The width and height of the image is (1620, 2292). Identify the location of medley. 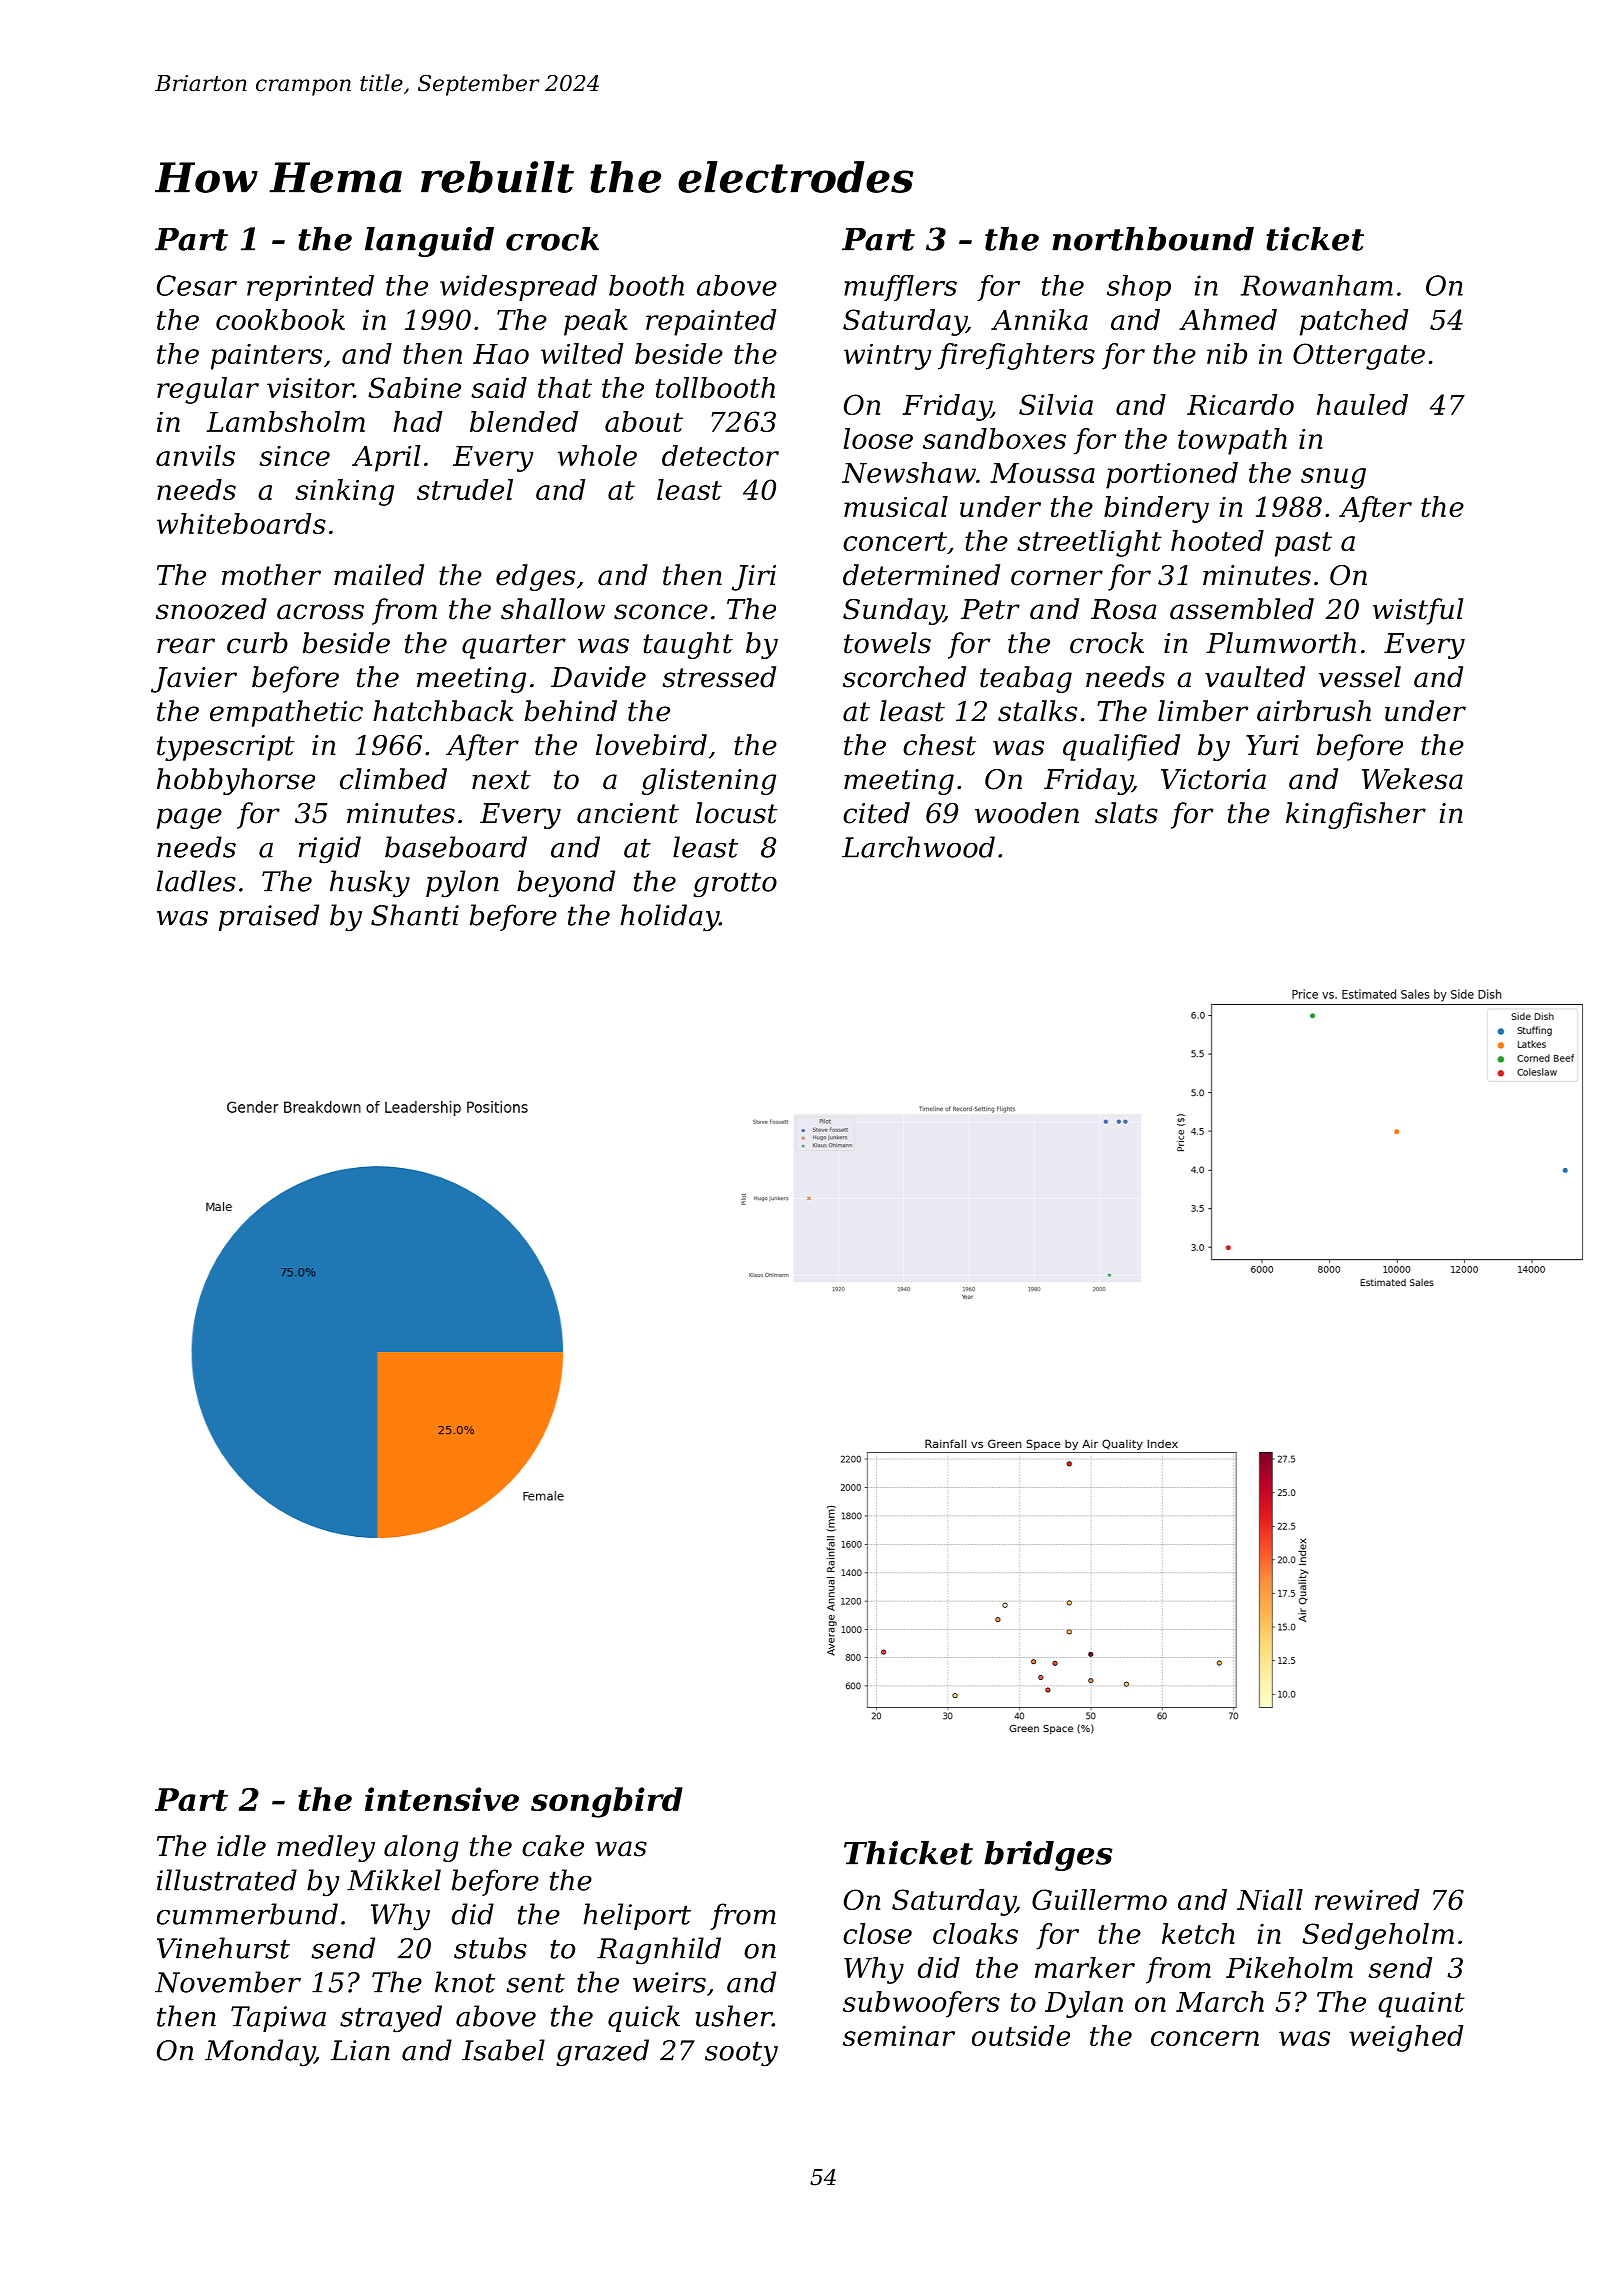
(326, 1848).
